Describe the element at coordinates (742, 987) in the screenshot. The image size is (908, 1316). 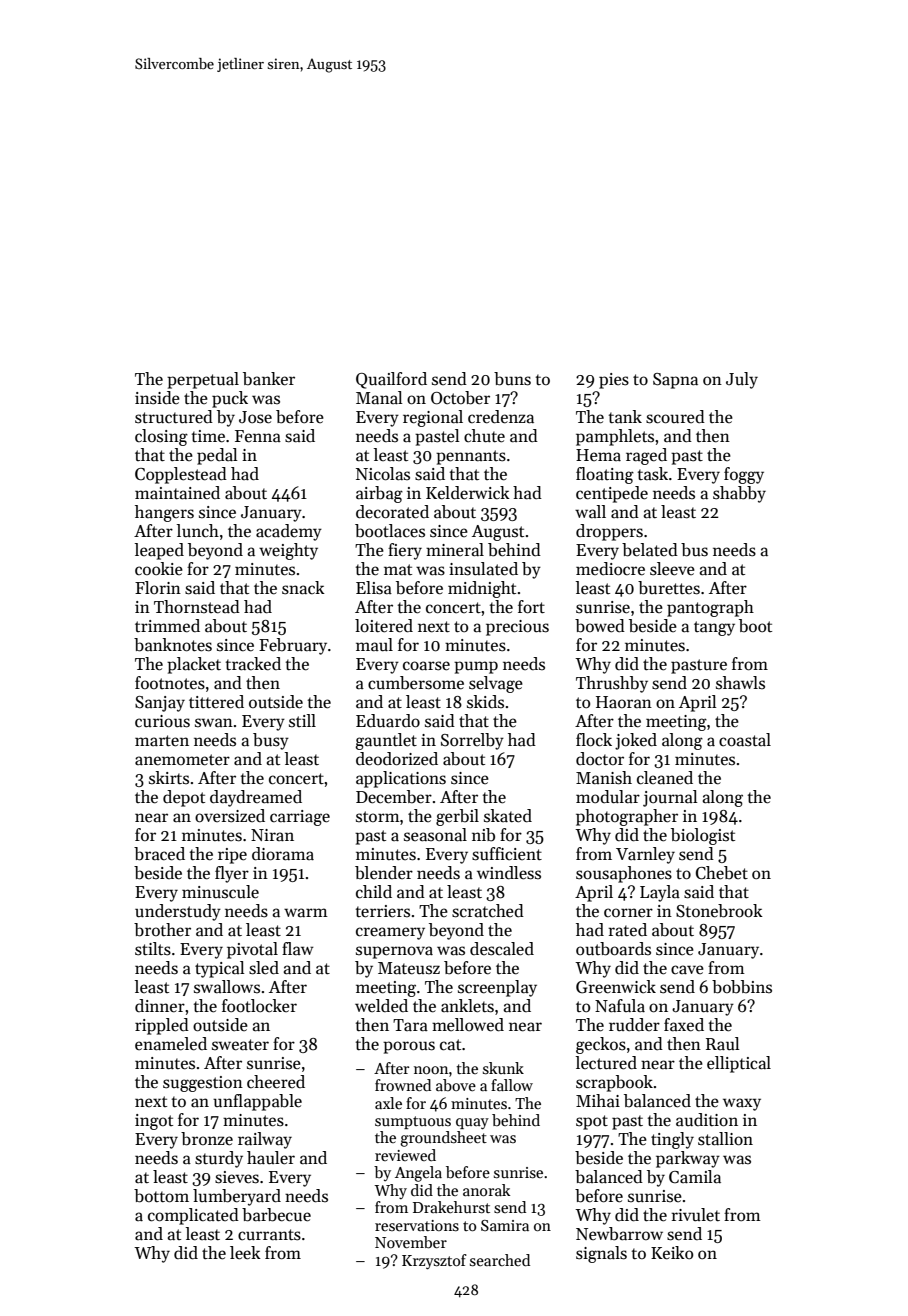
I see `bobbins` at that location.
